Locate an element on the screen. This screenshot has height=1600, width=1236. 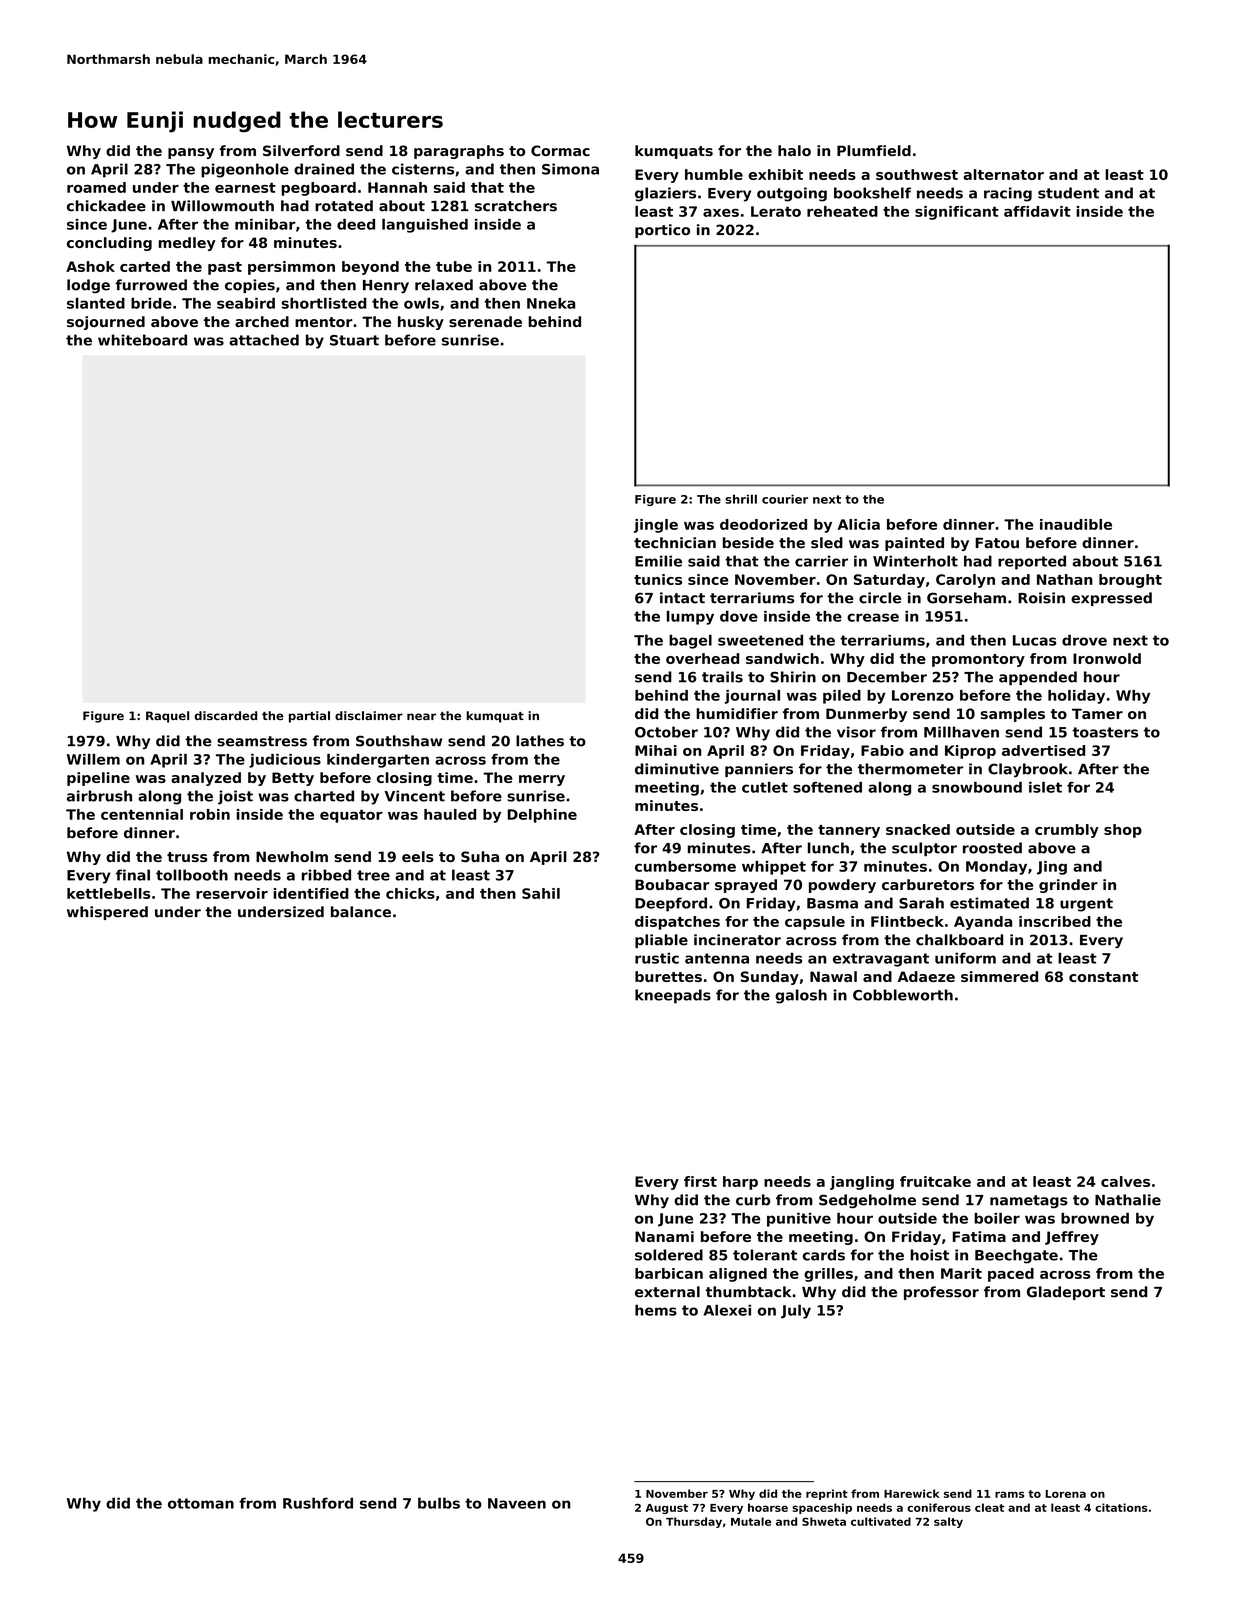
brought is located at coordinates (1130, 581).
